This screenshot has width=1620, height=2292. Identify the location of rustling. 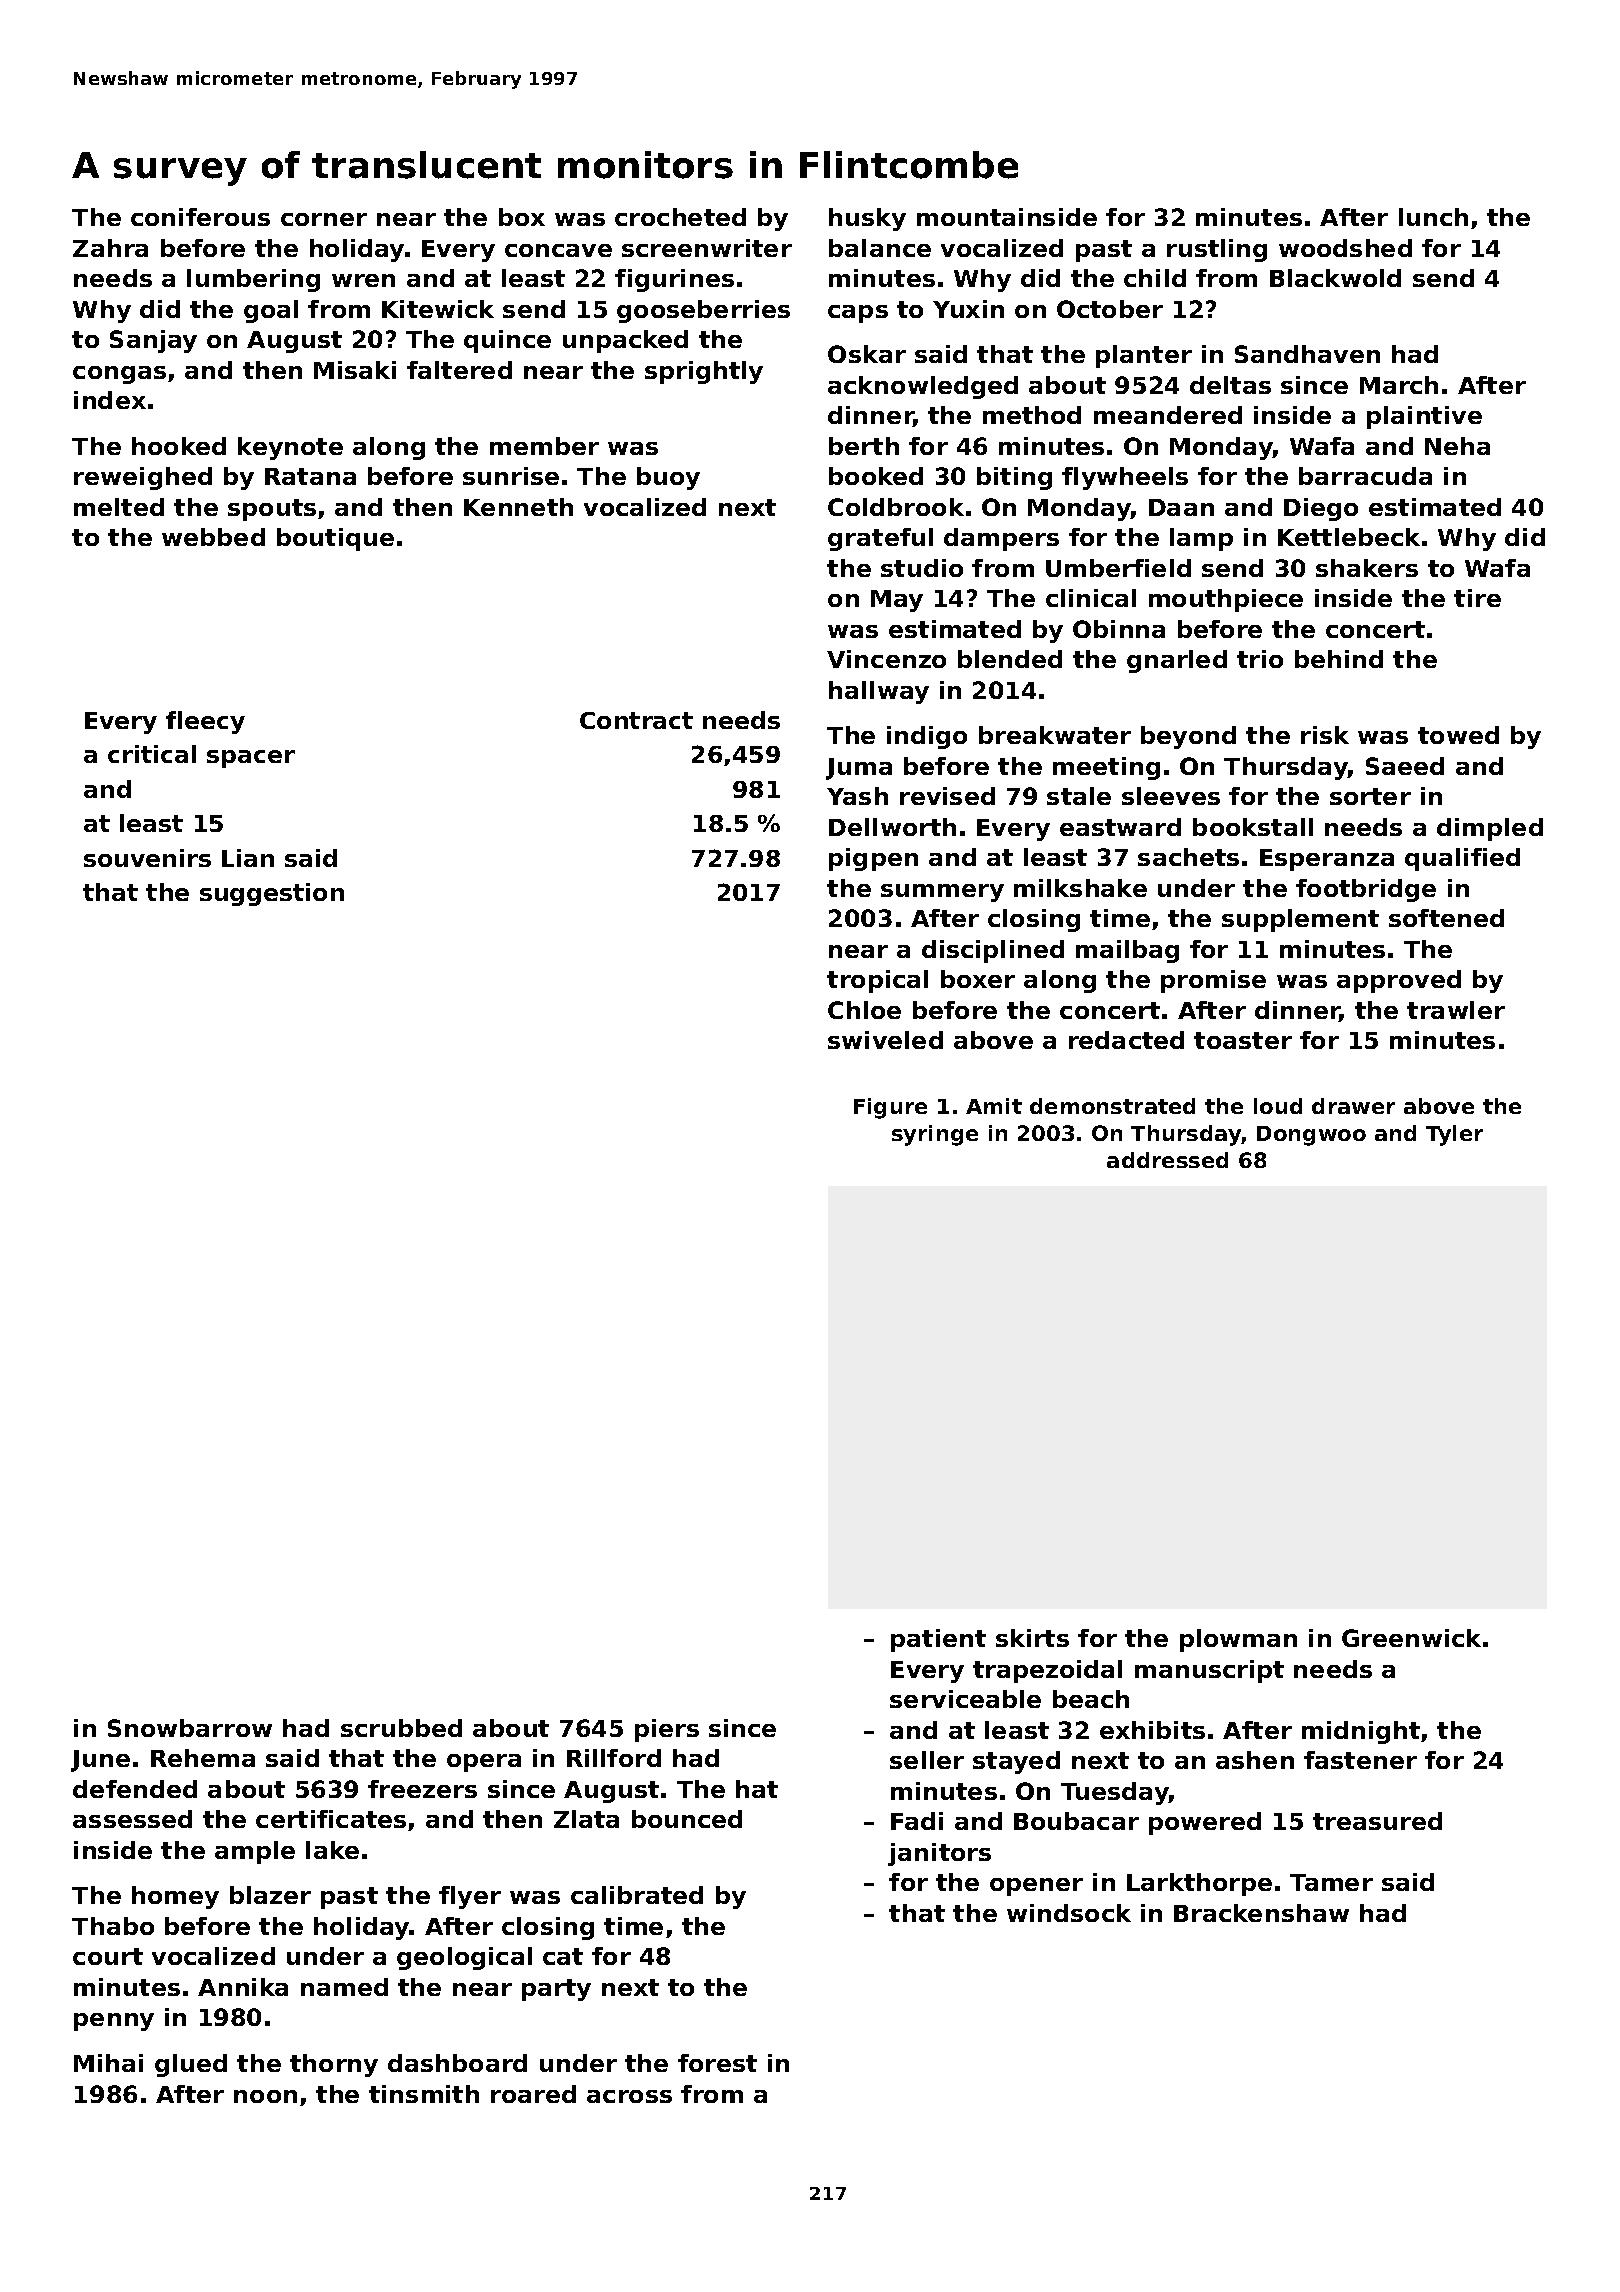
(1217, 250).
